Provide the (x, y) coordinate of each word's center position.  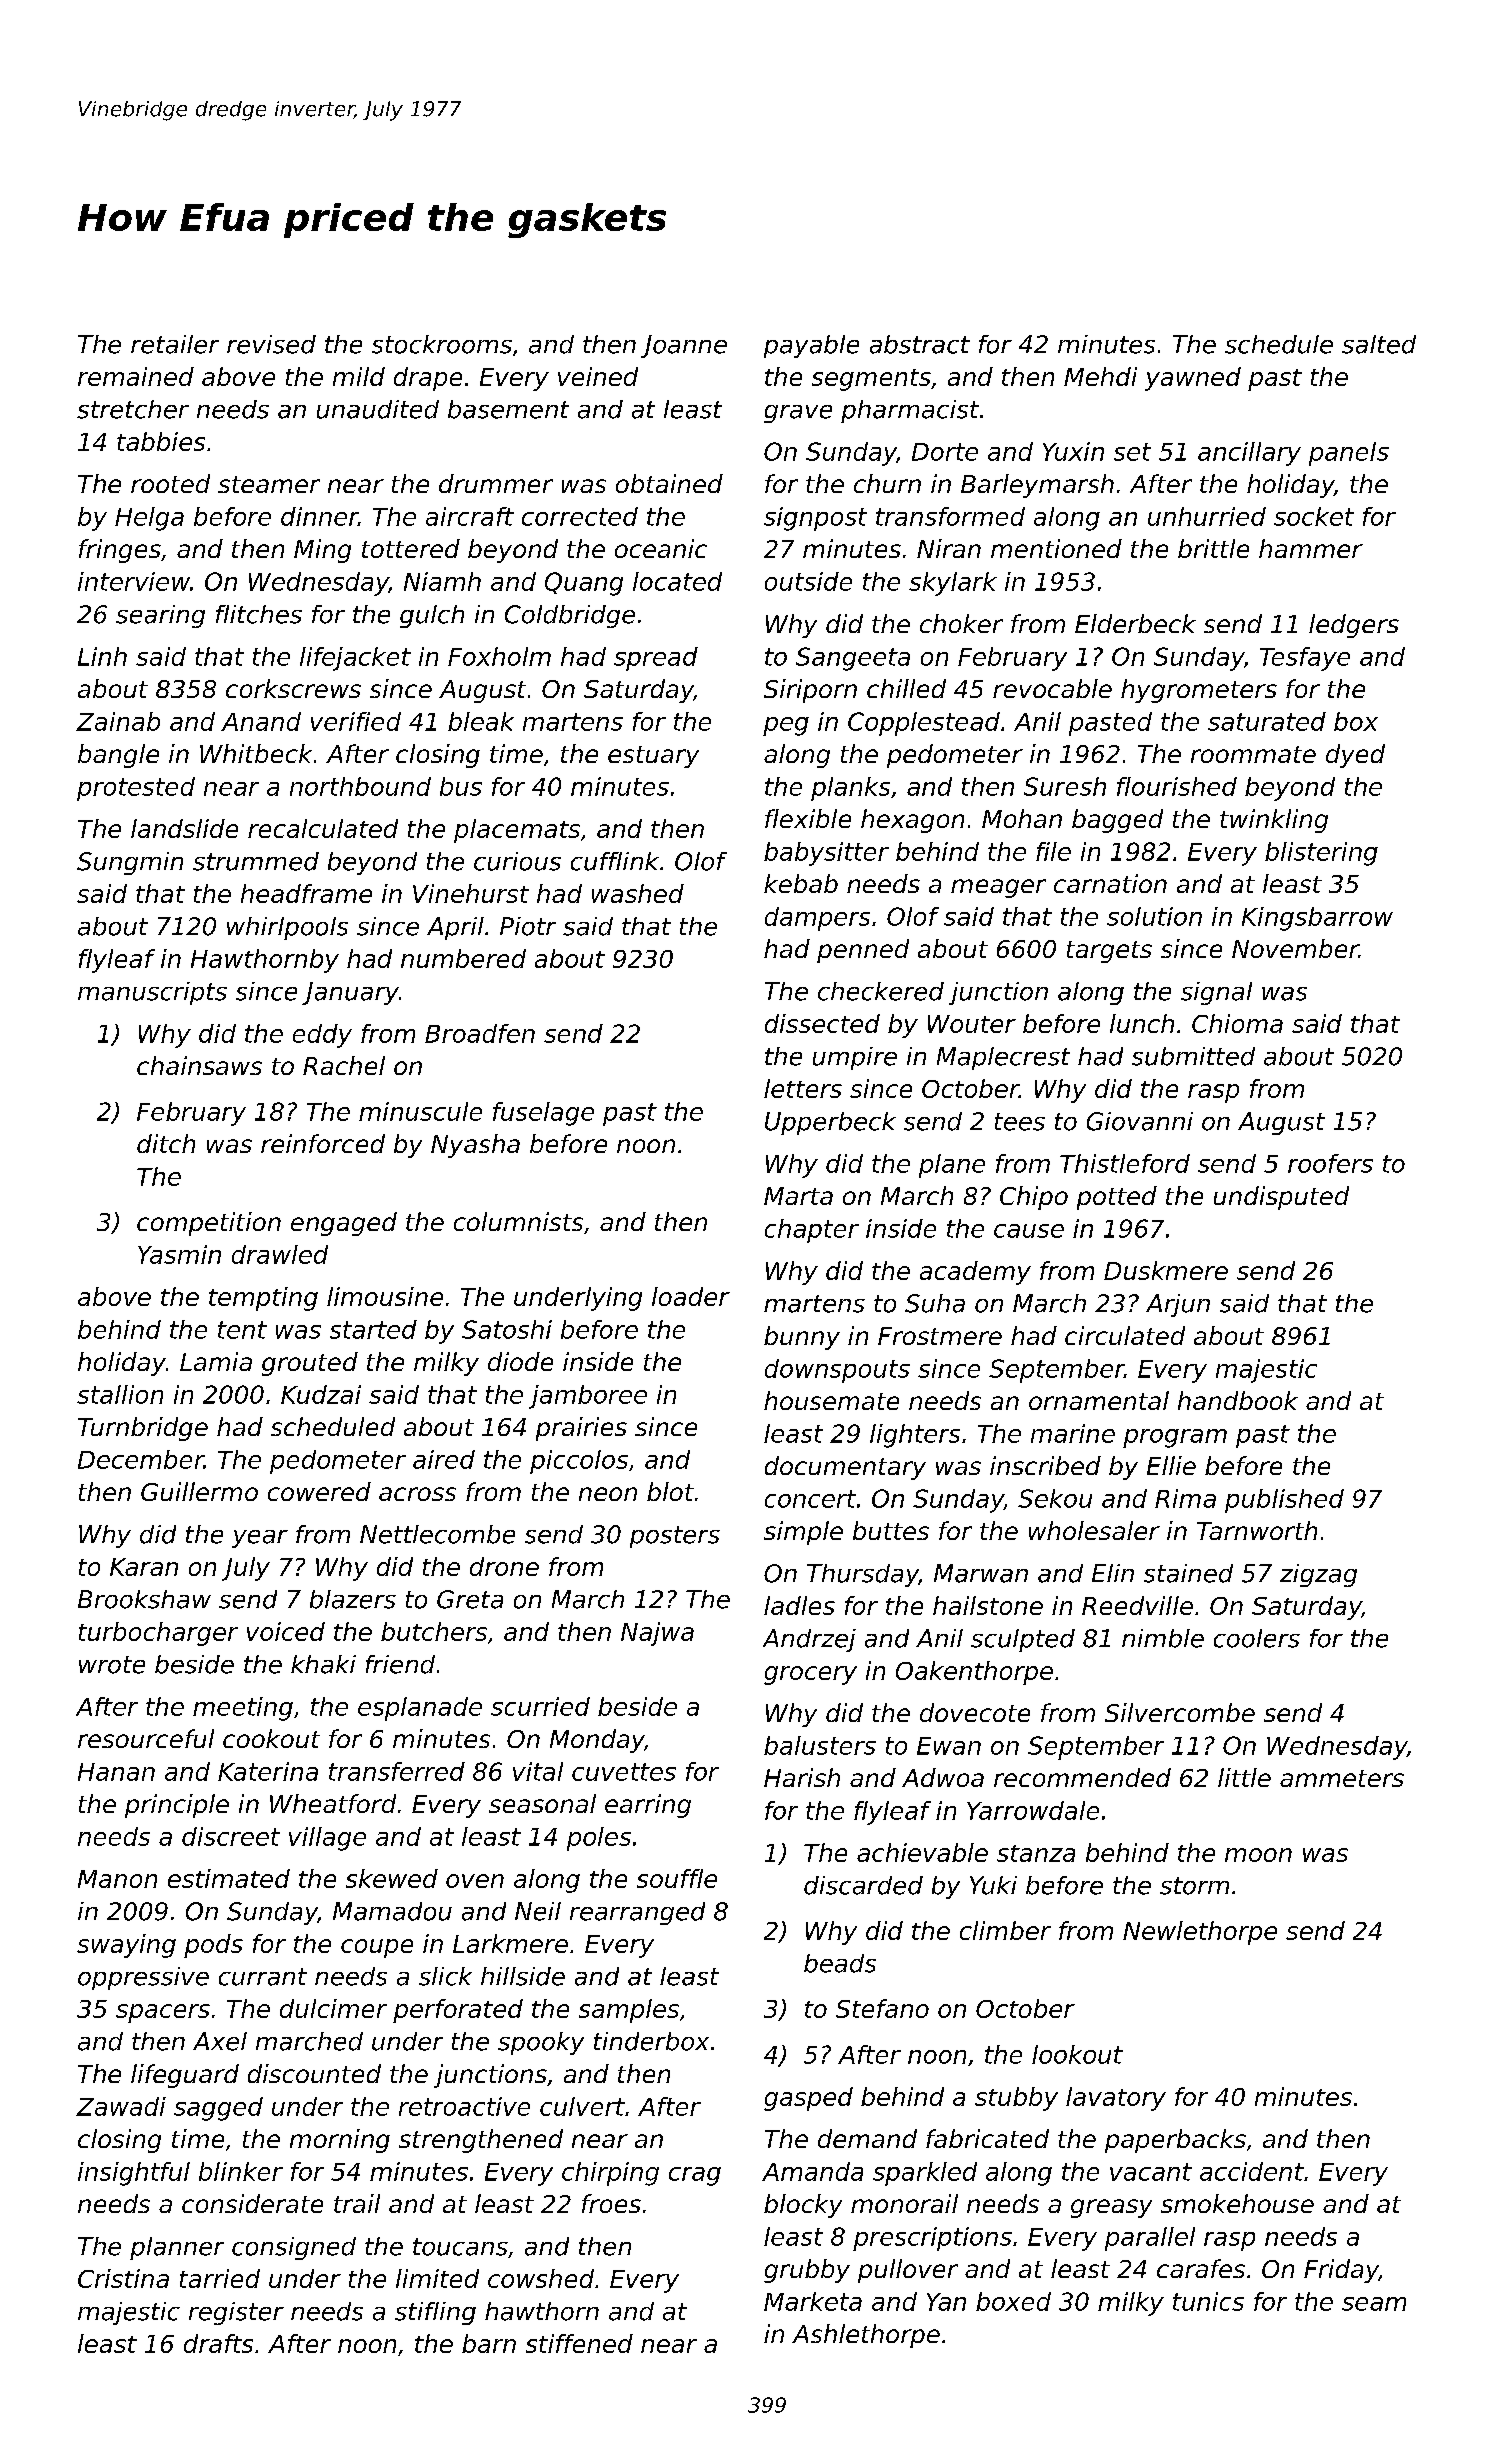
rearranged (637, 1913)
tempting (263, 1299)
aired (444, 1459)
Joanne (684, 346)
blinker (241, 2171)
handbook (1238, 1400)
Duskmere (1166, 1270)
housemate (831, 1400)
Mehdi (1100, 376)
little (1244, 1777)
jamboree (588, 1397)
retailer (175, 344)
